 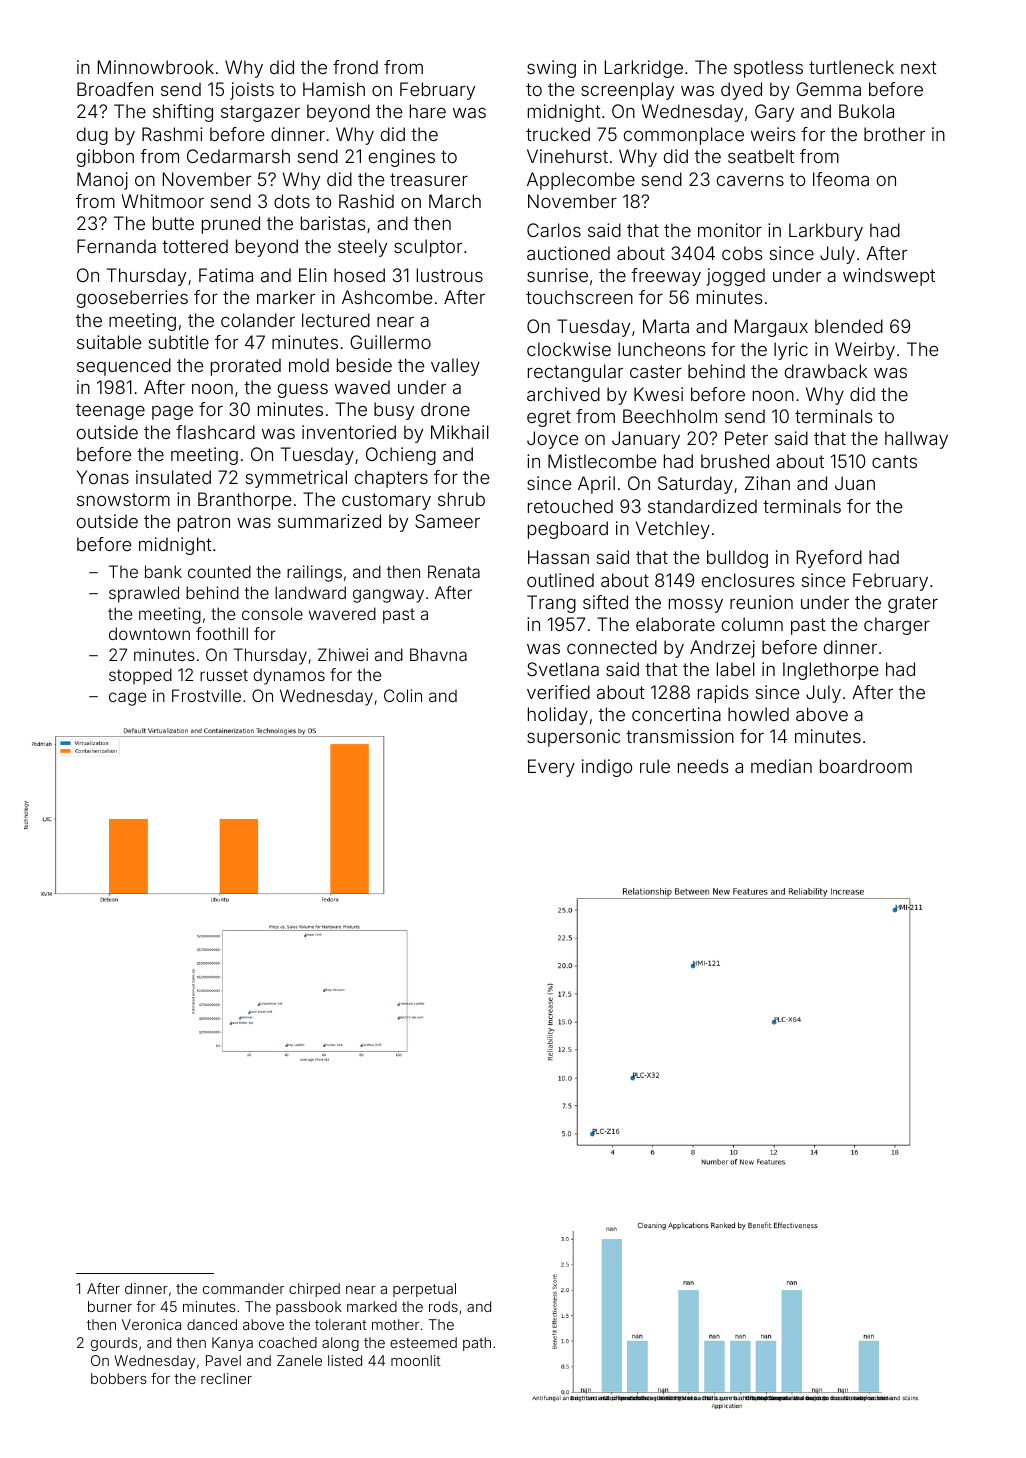 I want to click on rule, so click(x=655, y=766).
